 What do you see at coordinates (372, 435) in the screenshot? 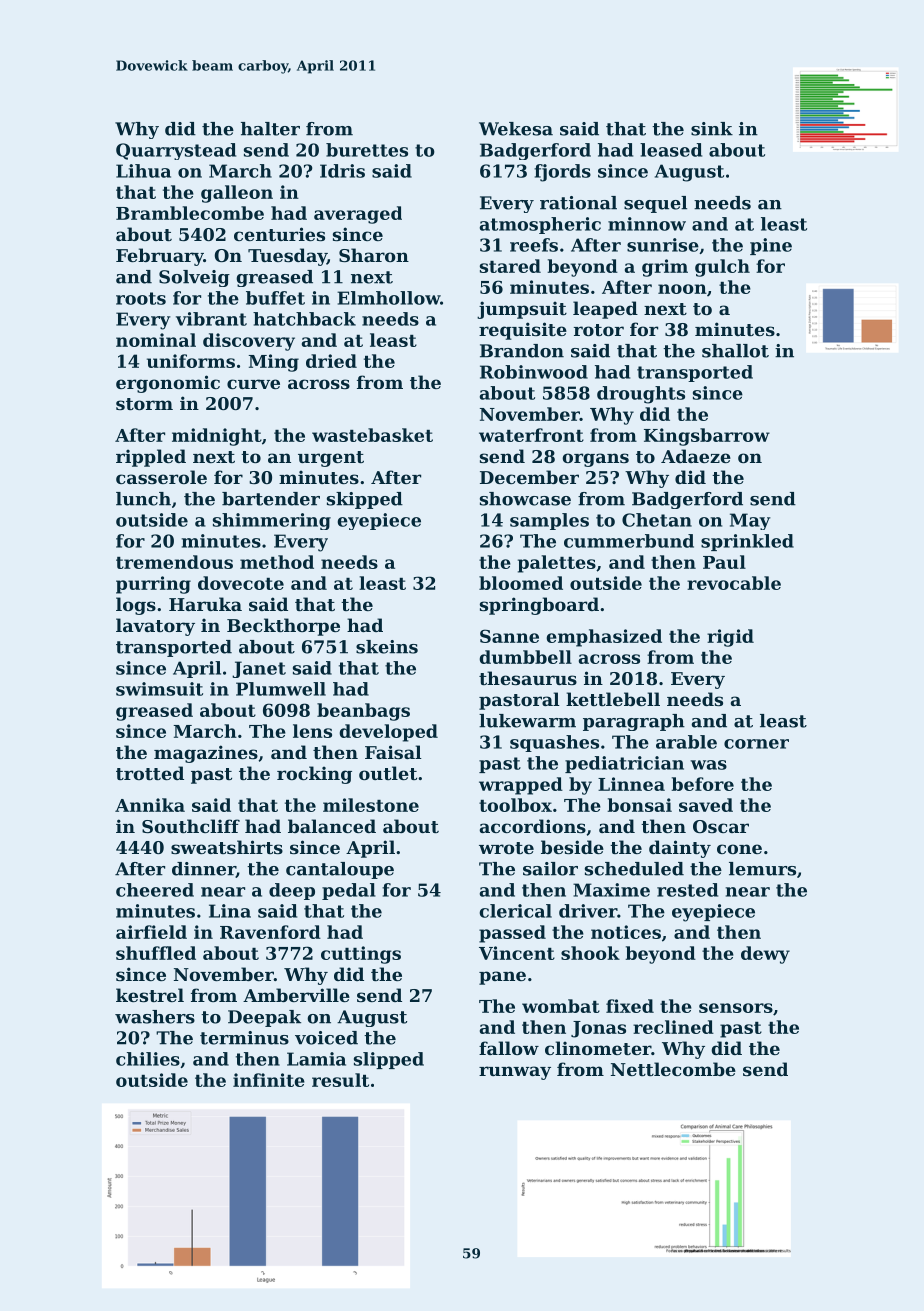
I see `wastebasket` at bounding box center [372, 435].
